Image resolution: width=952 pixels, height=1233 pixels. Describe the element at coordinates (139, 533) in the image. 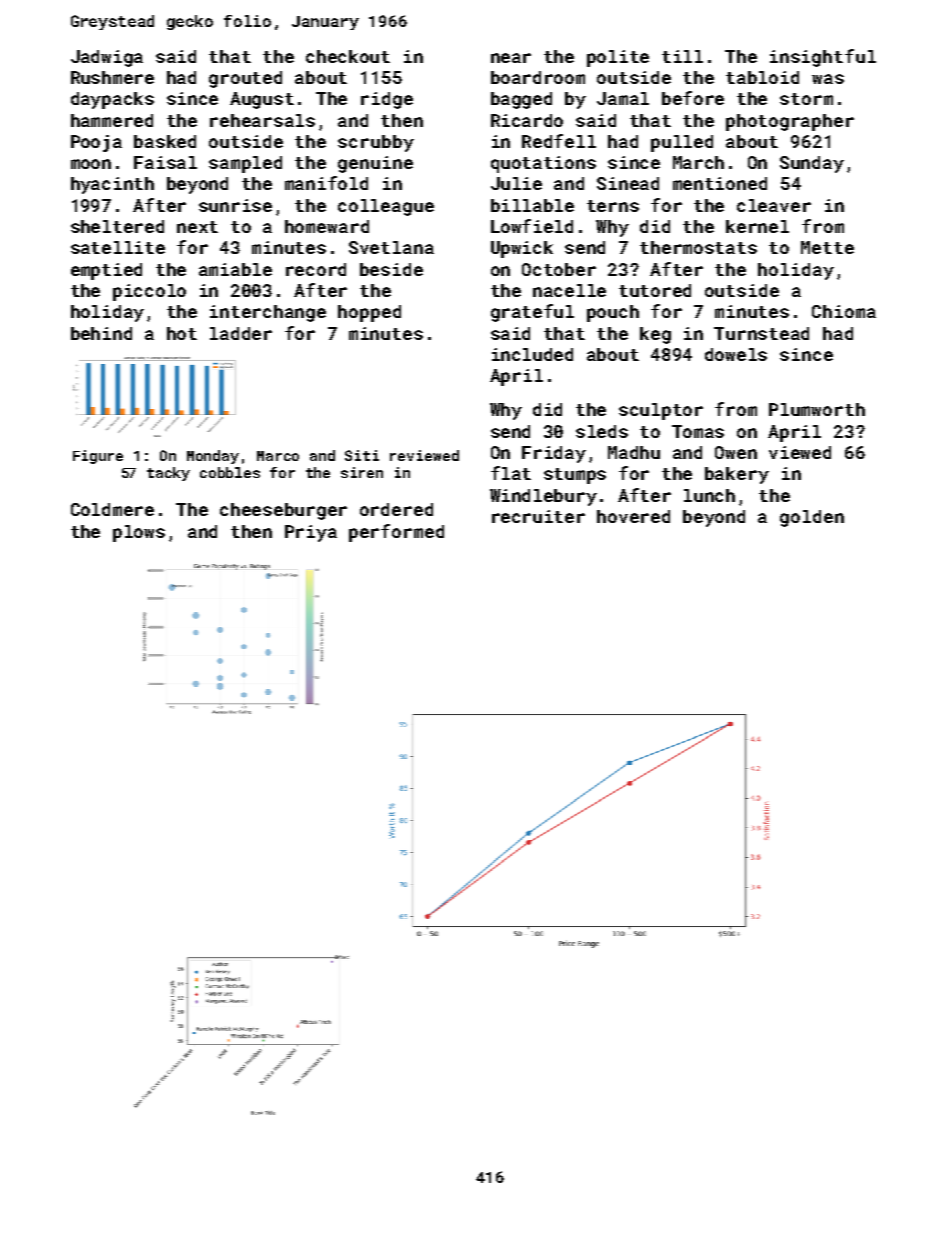

I see `plows` at that location.
